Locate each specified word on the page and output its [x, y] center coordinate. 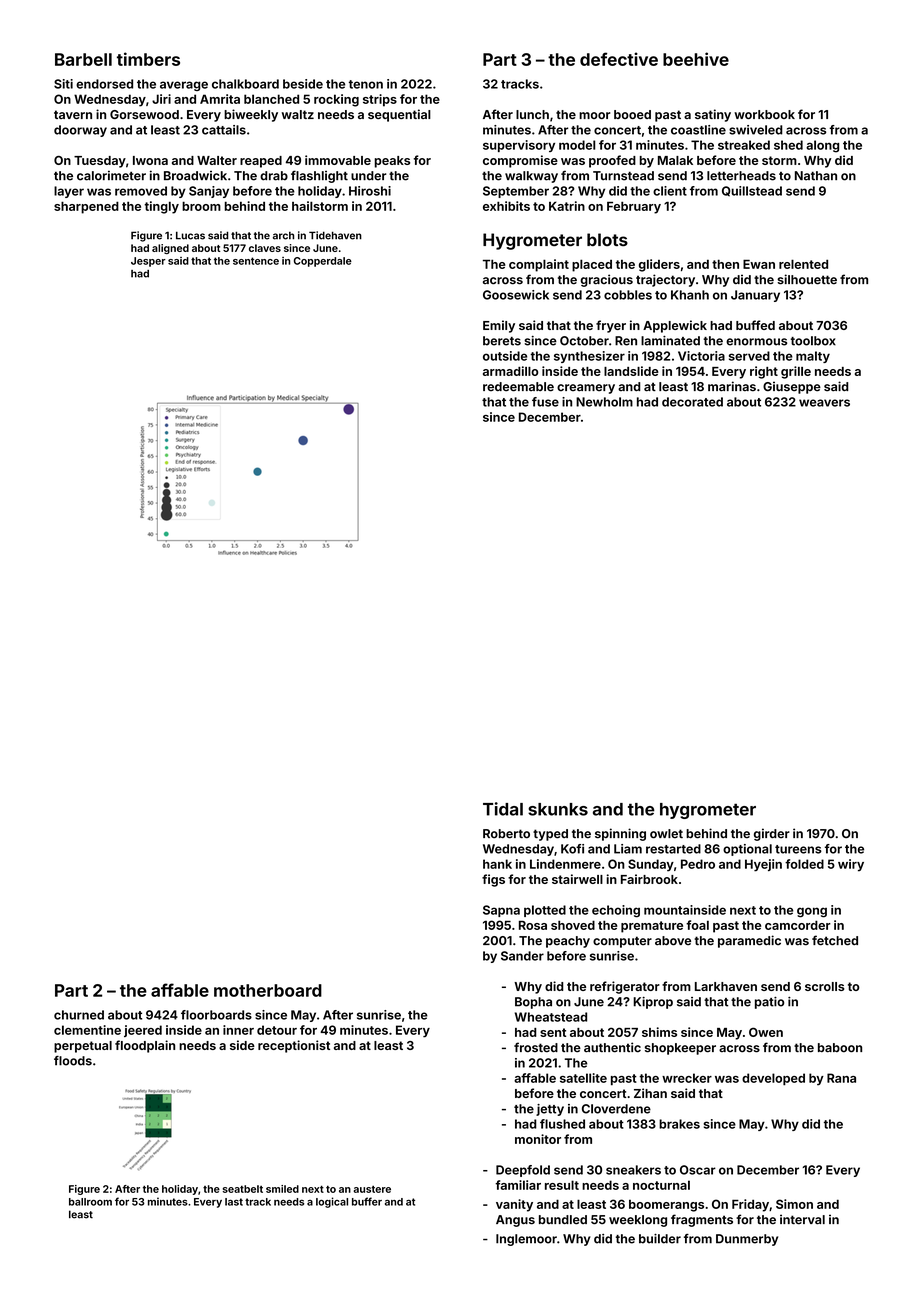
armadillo [510, 371]
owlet [666, 834]
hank [497, 864]
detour [277, 1030]
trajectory [665, 280]
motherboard [268, 990]
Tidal [503, 809]
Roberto [506, 834]
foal [697, 925]
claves [265, 248]
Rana [841, 1078]
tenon [366, 84]
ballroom [90, 1202]
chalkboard [245, 84]
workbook [764, 114]
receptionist [294, 1046]
